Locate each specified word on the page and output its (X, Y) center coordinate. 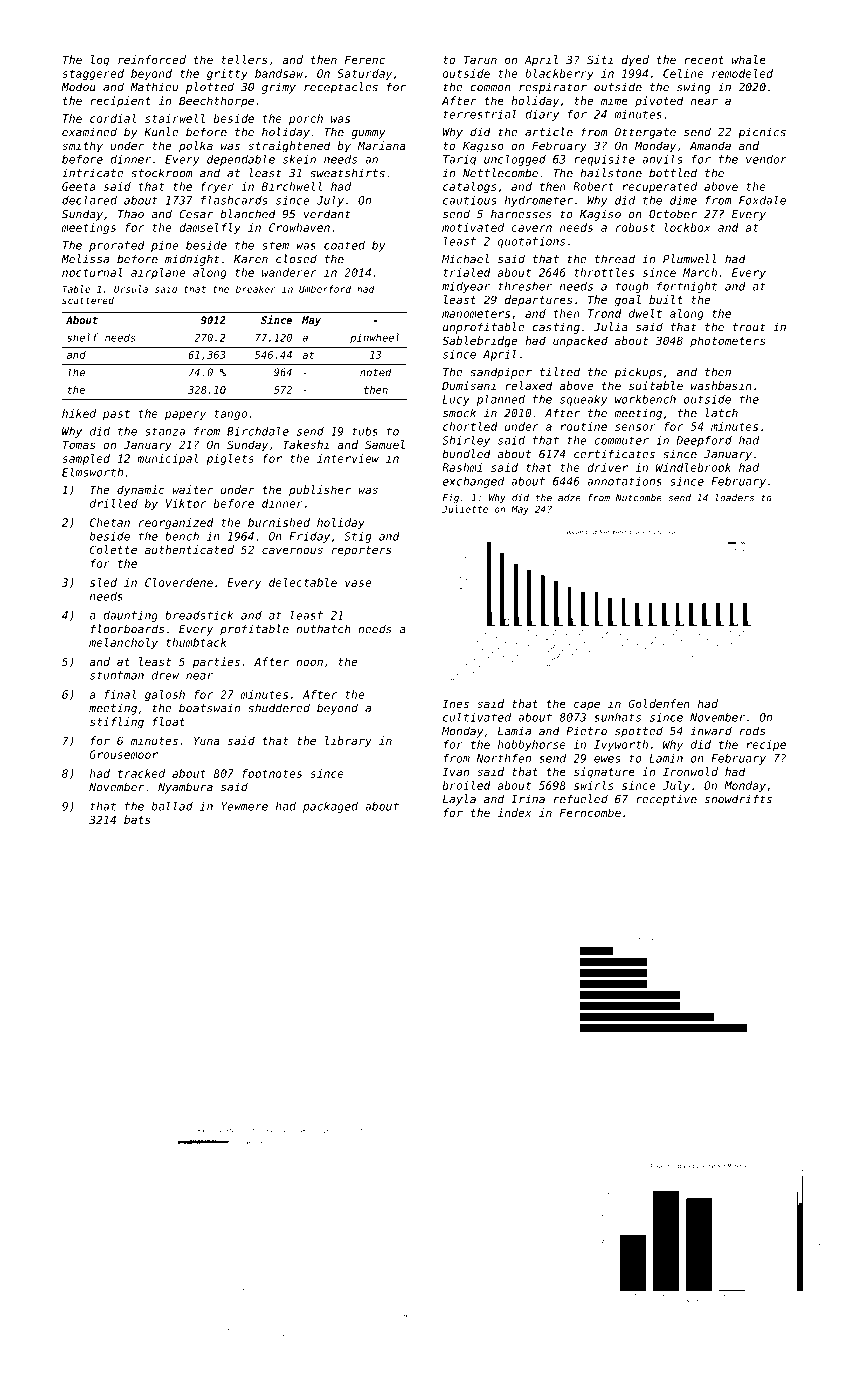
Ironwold (690, 771)
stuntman (117, 675)
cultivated (477, 717)
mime (614, 100)
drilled (114, 503)
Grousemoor (123, 754)
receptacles (341, 88)
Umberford (325, 289)
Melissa (85, 259)
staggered (93, 74)
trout (749, 327)
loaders (735, 498)
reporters (362, 551)
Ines (455, 703)
